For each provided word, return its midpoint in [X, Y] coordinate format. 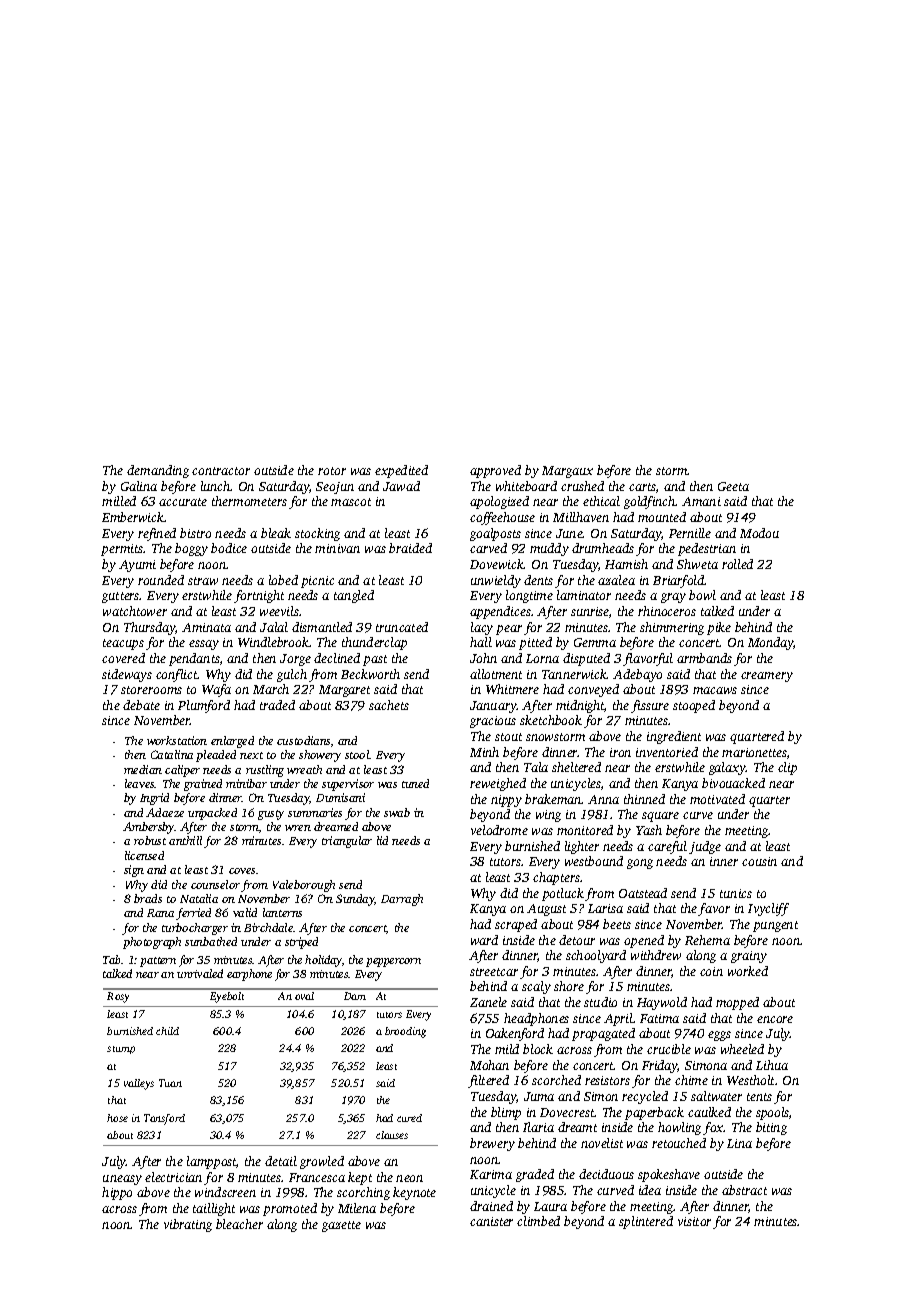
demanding [158, 471]
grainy [749, 957]
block [538, 1049]
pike [719, 628]
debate [141, 705]
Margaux [567, 472]
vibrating [188, 1225]
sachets [389, 705]
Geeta [733, 486]
